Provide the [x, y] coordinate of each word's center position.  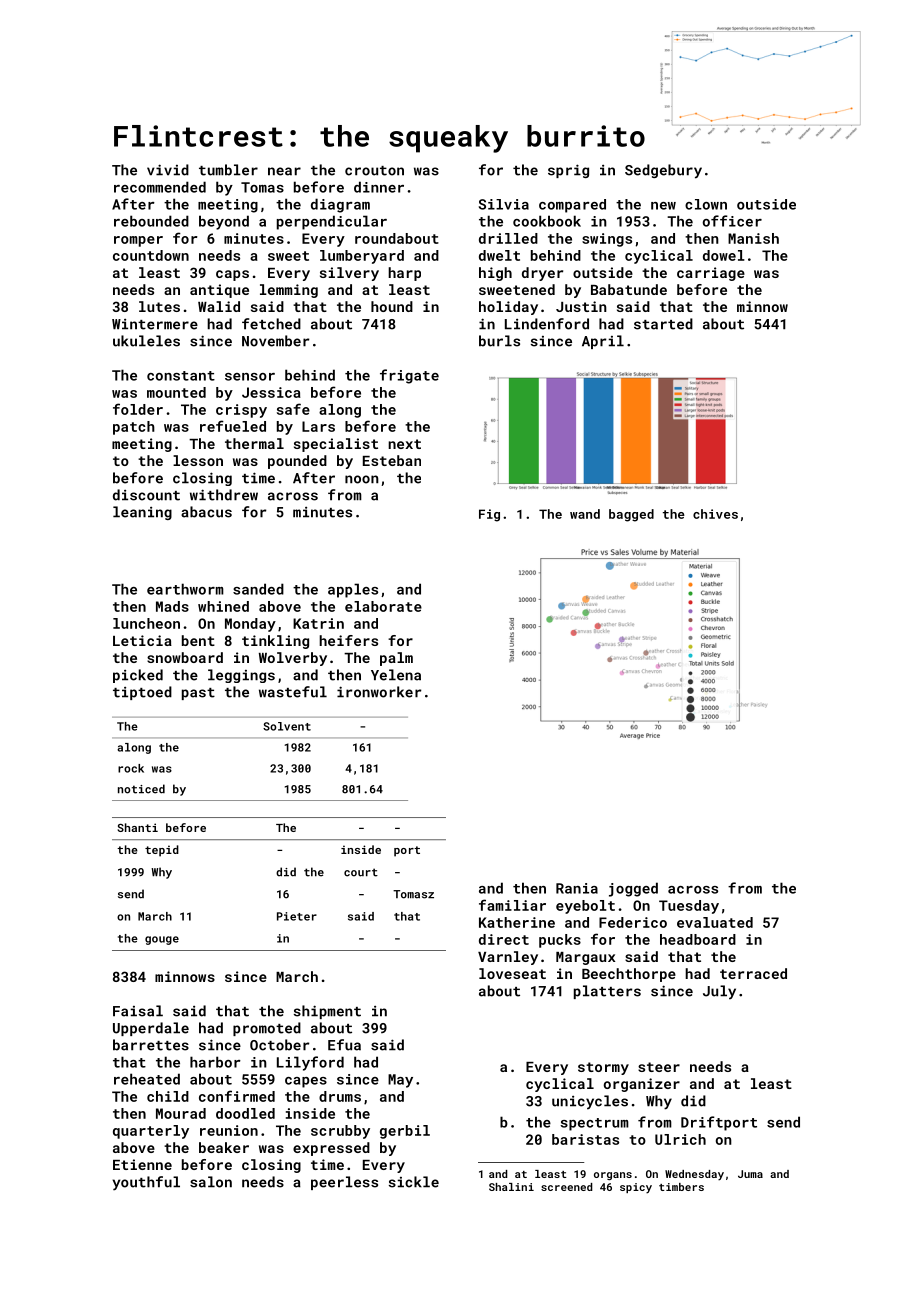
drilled [508, 238]
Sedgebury [663, 171]
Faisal [138, 1011]
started [663, 324]
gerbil [405, 1132]
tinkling [275, 642]
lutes [159, 306]
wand [585, 514]
